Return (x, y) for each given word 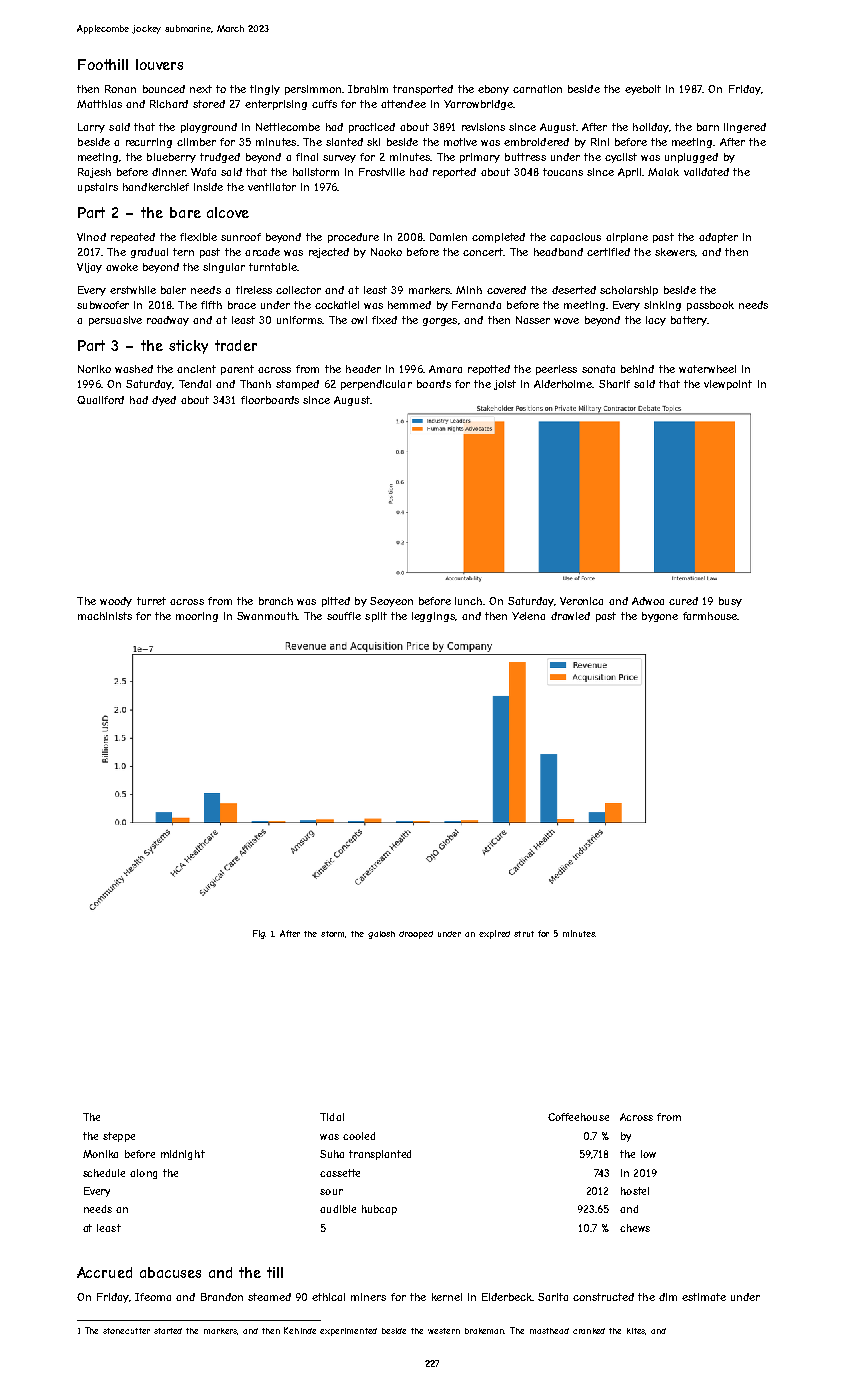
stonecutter (126, 1331)
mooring (197, 617)
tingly (265, 90)
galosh (381, 935)
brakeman (485, 1331)
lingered (745, 128)
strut (524, 934)
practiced (372, 128)
